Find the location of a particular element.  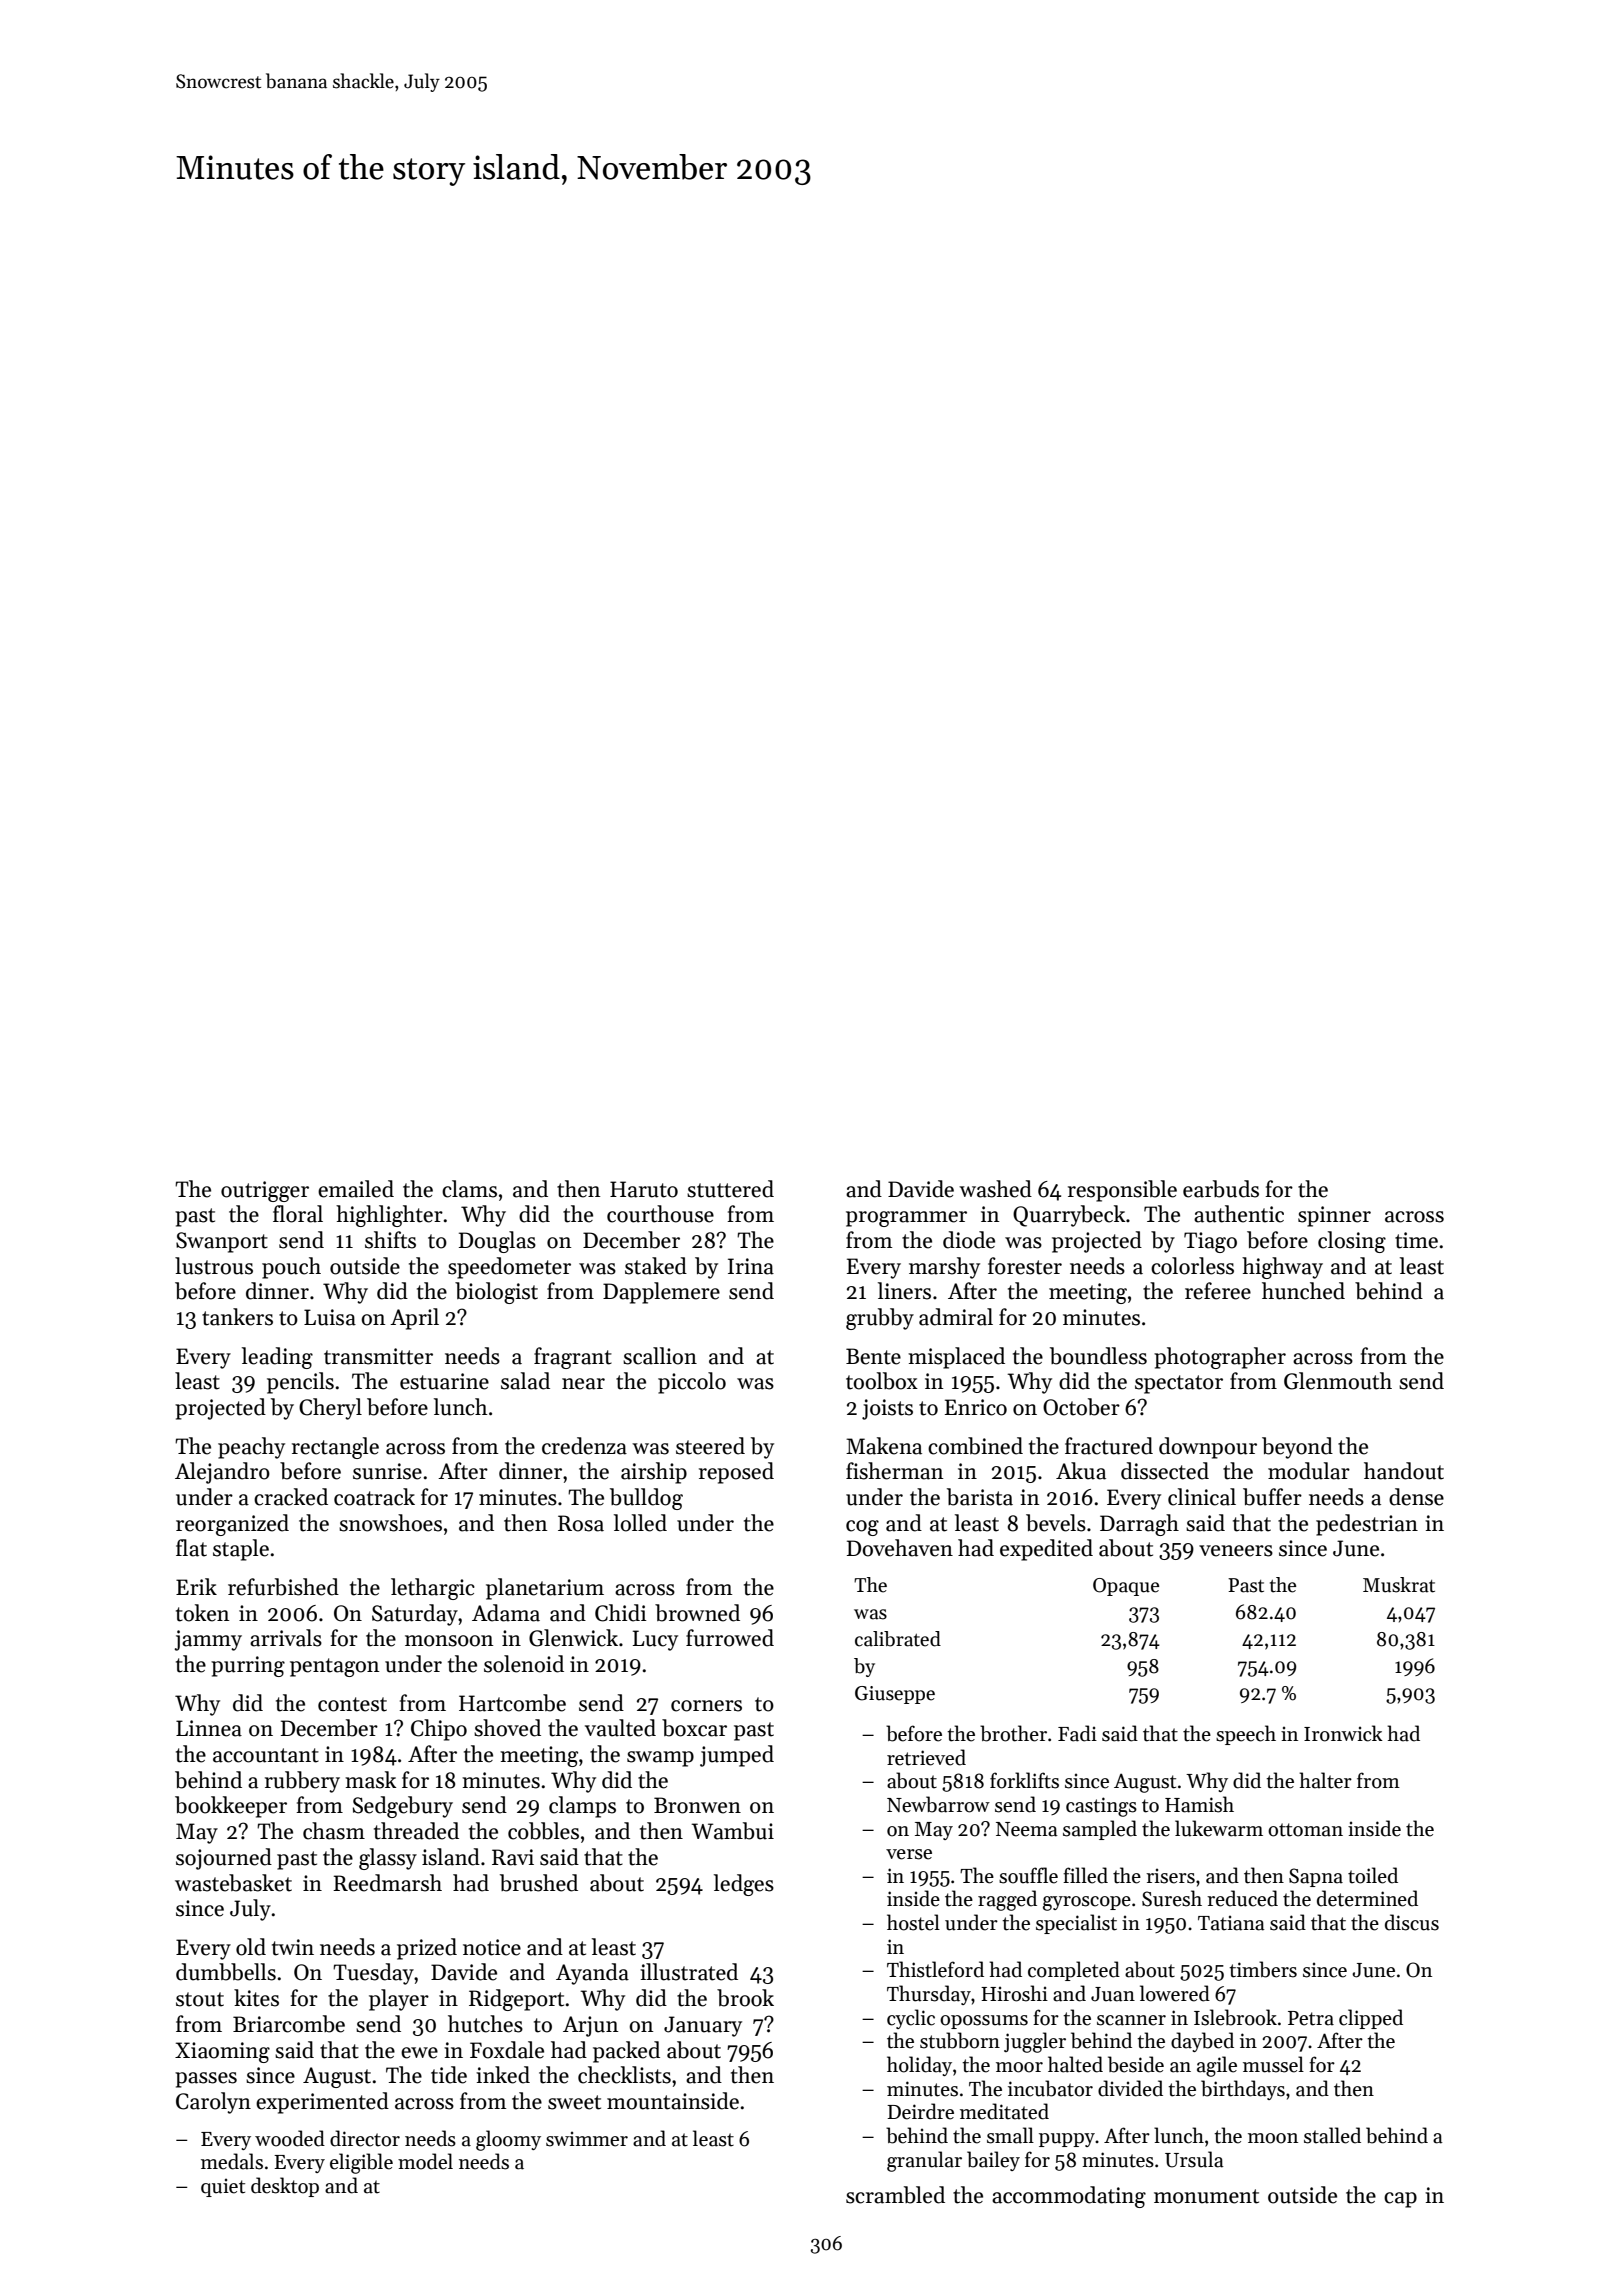

fisherman is located at coordinates (894, 1471).
